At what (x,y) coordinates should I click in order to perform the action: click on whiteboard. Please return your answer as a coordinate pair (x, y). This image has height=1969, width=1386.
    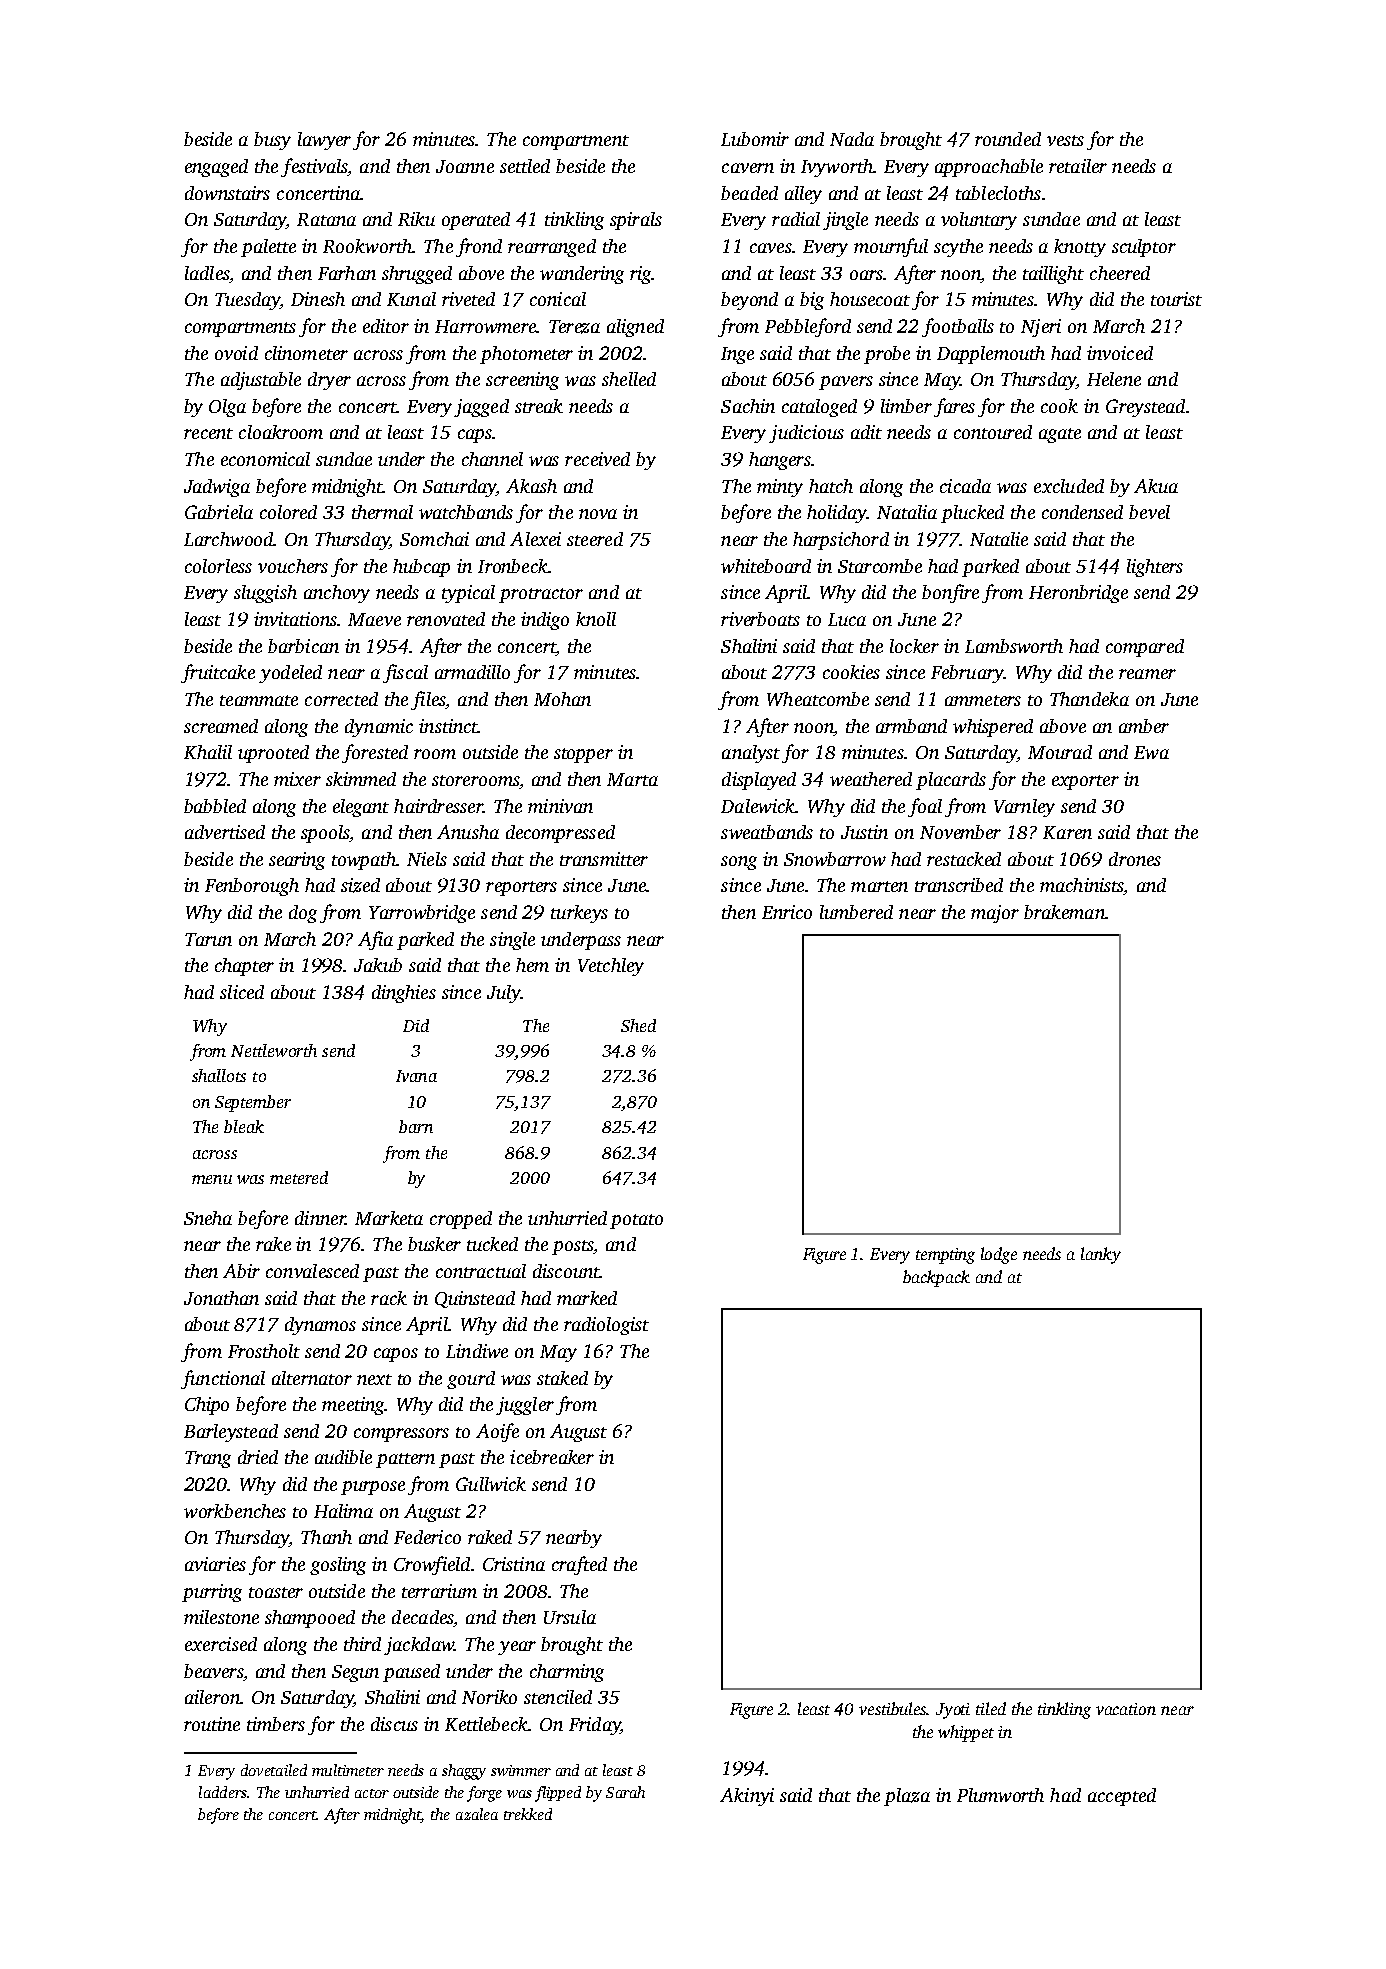
    Looking at the image, I should click on (766, 566).
